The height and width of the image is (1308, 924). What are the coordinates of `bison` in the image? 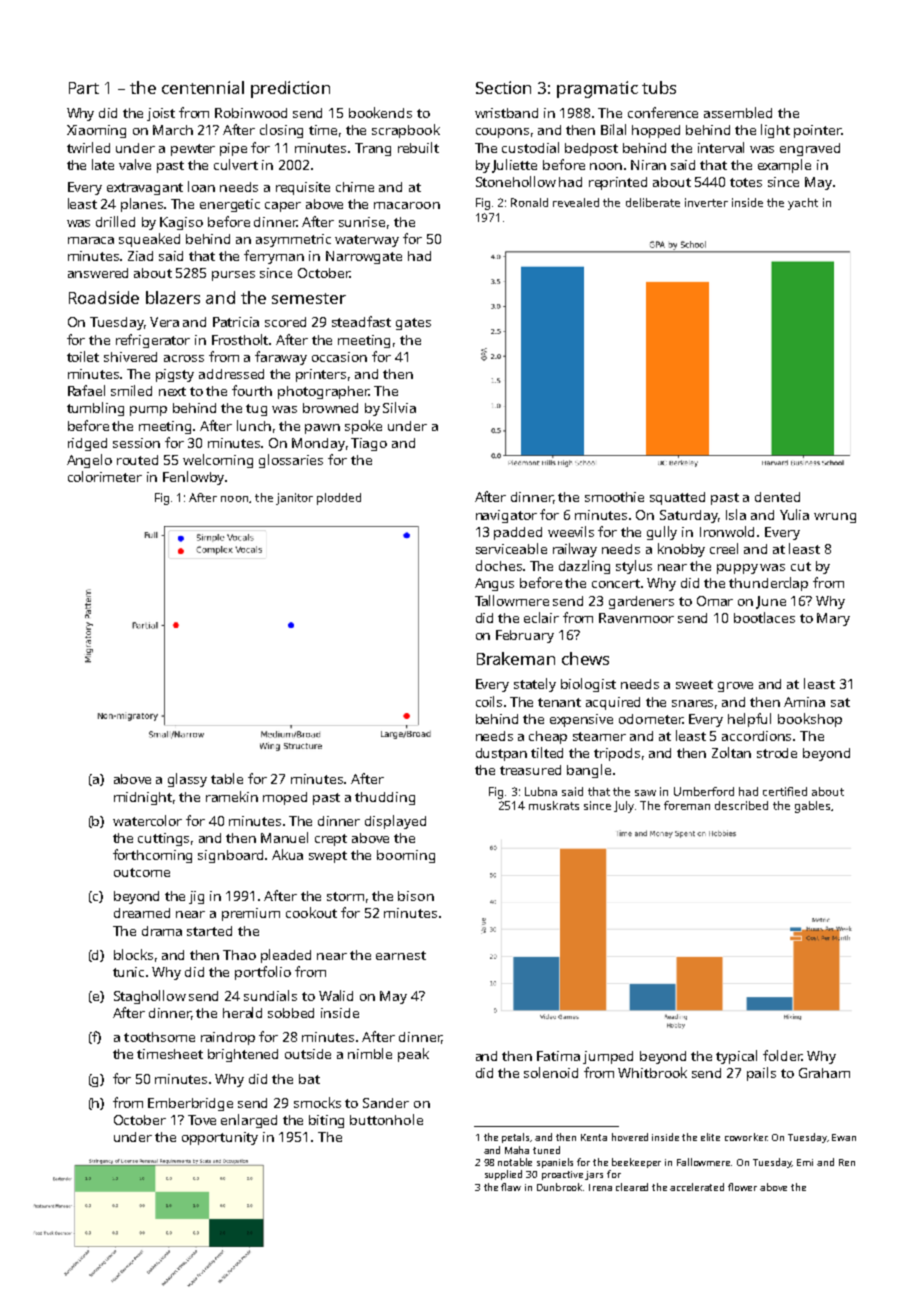 It's located at (416, 896).
